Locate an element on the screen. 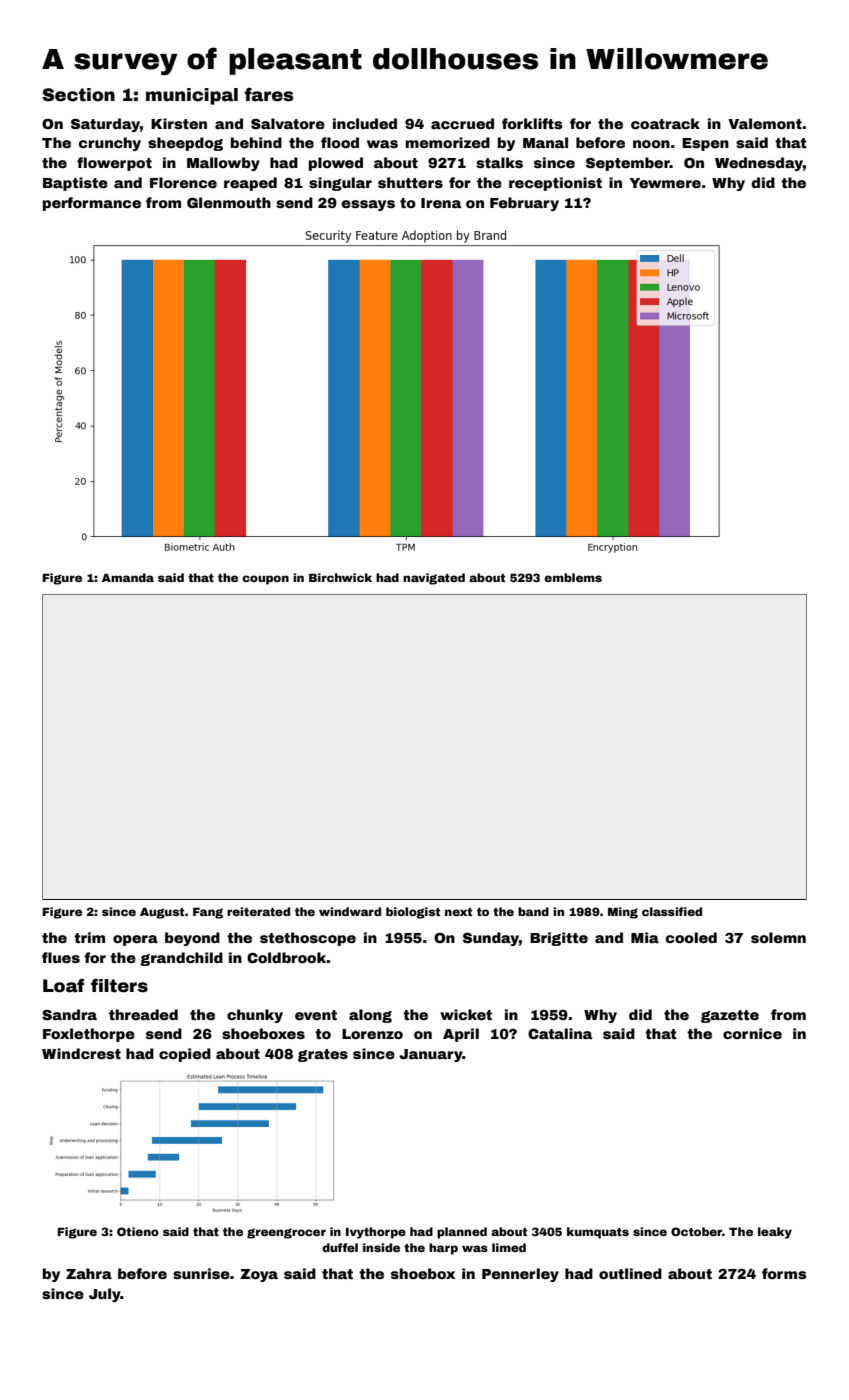 This screenshot has height=1400, width=849. Brigitte is located at coordinates (559, 939).
